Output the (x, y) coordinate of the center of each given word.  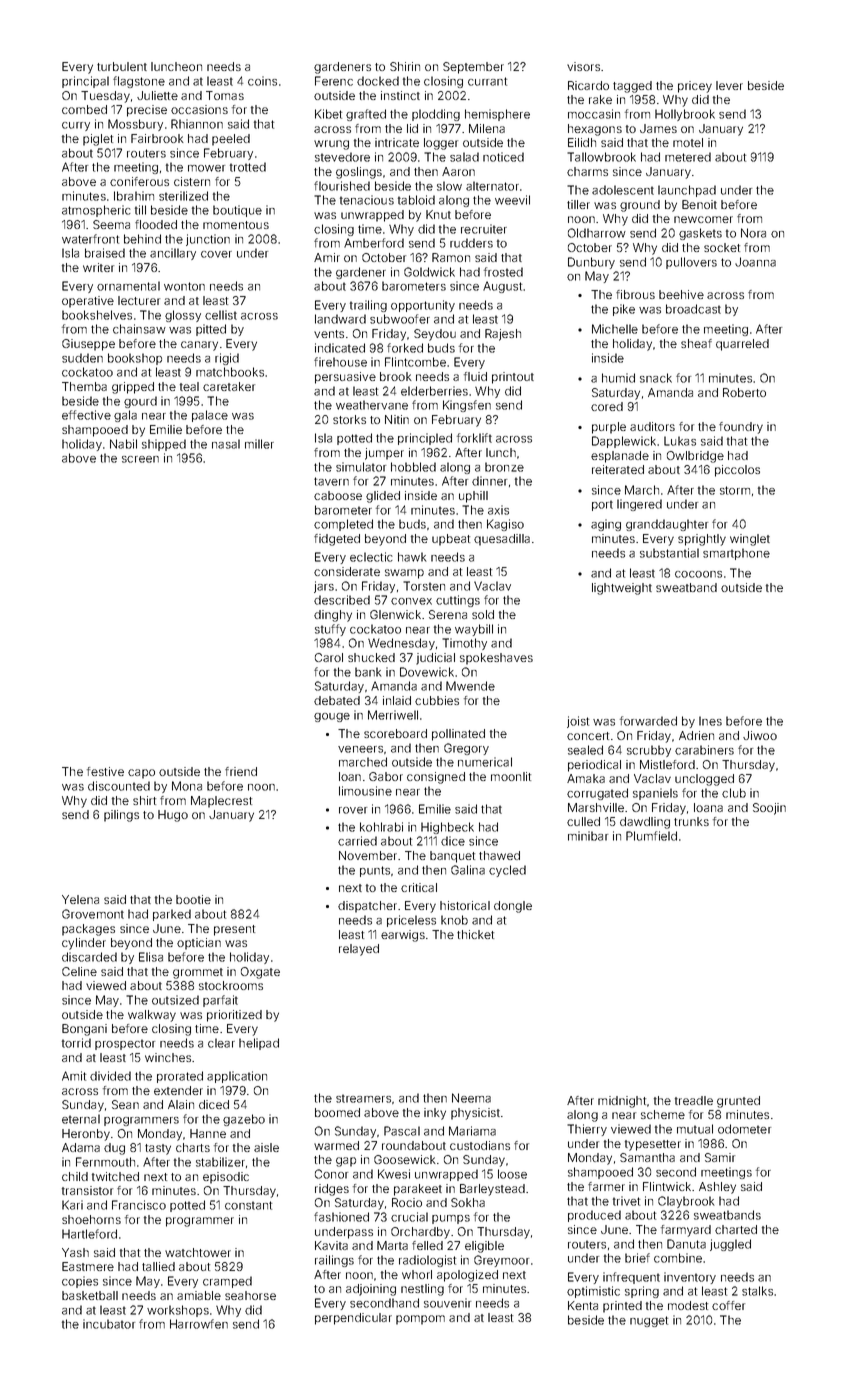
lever (729, 85)
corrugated (597, 794)
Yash (75, 1252)
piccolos (737, 471)
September (473, 68)
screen (140, 459)
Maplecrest (221, 802)
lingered (639, 505)
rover (353, 810)
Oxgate (260, 973)
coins (262, 81)
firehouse (340, 362)
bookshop (135, 359)
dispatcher (367, 907)
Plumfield (651, 836)
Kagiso (505, 525)
